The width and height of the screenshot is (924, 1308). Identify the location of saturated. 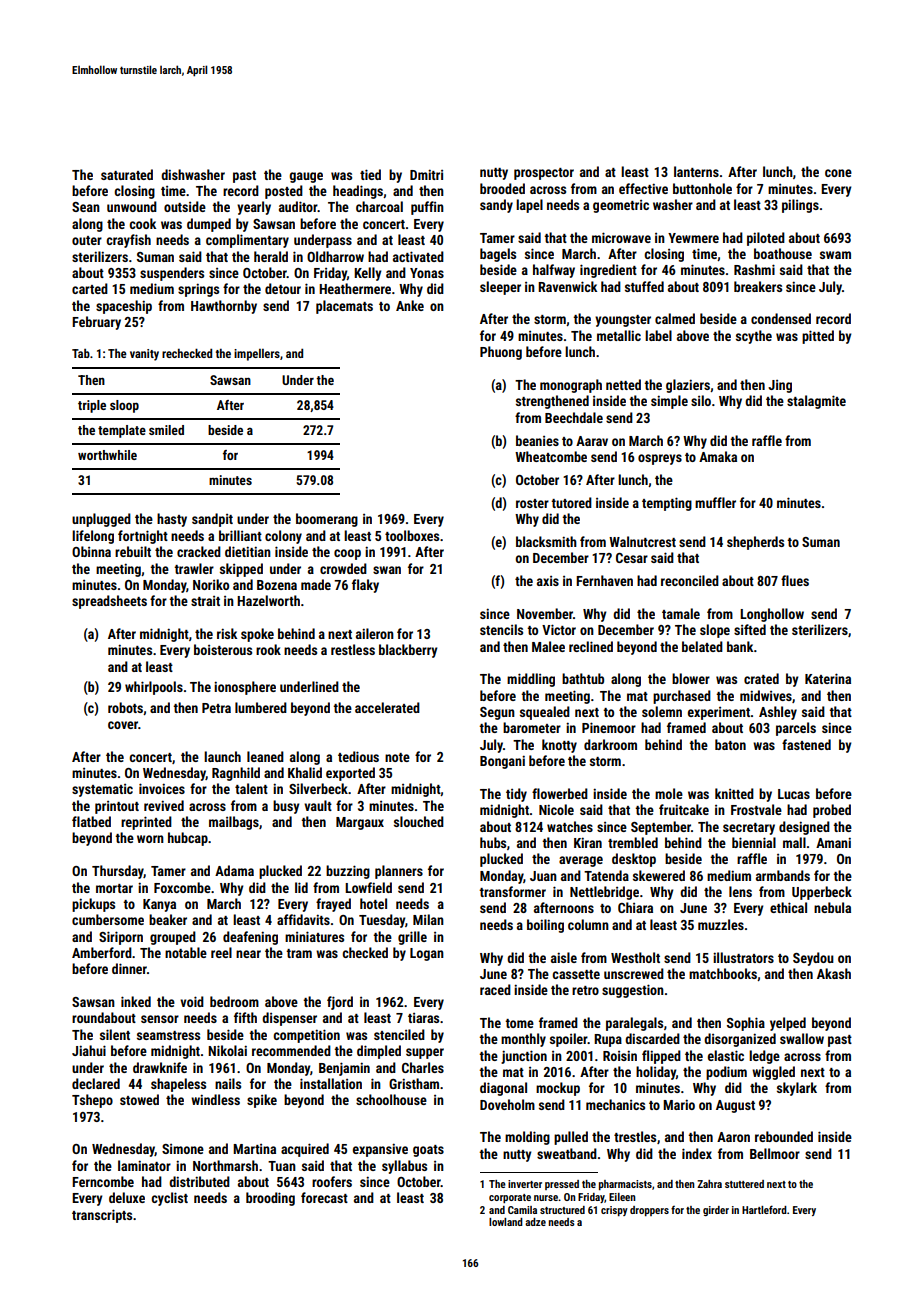
(127, 174).
